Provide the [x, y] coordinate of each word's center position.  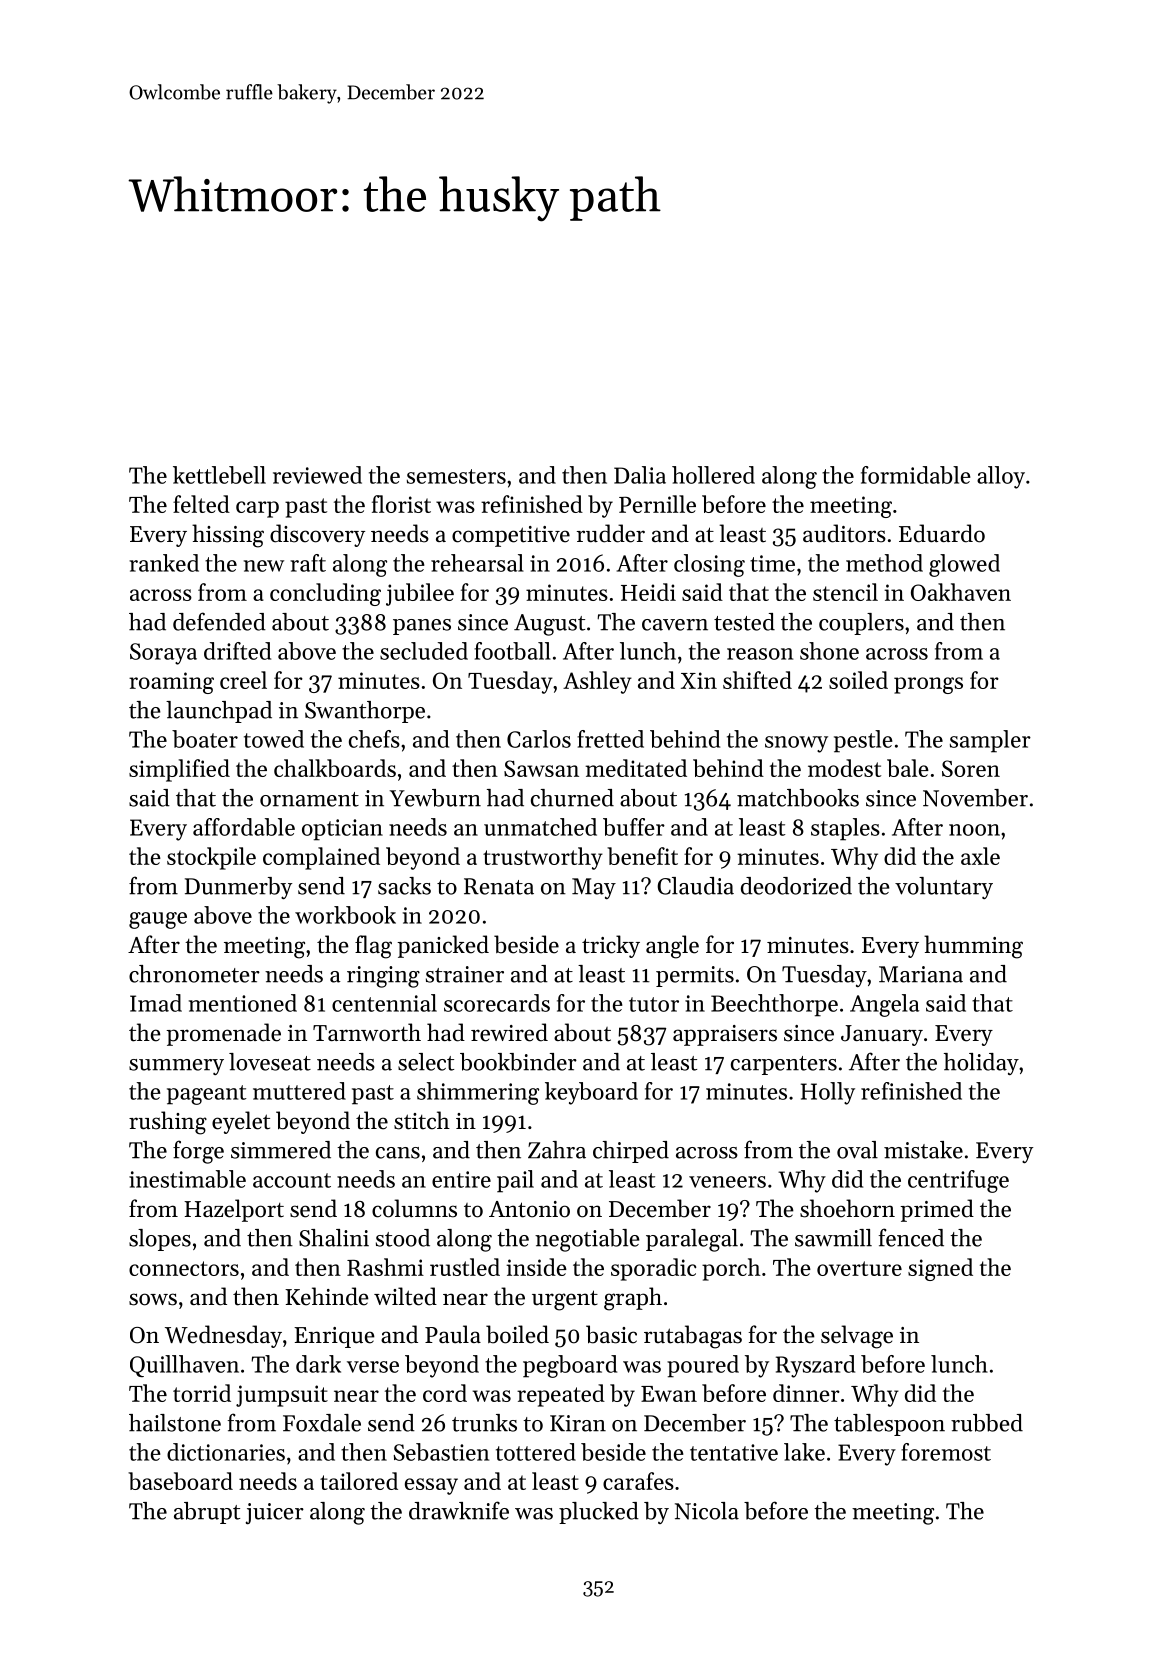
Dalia [640, 475]
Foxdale [322, 1423]
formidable [916, 475]
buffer [634, 827]
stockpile [211, 858]
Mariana [921, 974]
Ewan [669, 1394]
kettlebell [219, 475]
